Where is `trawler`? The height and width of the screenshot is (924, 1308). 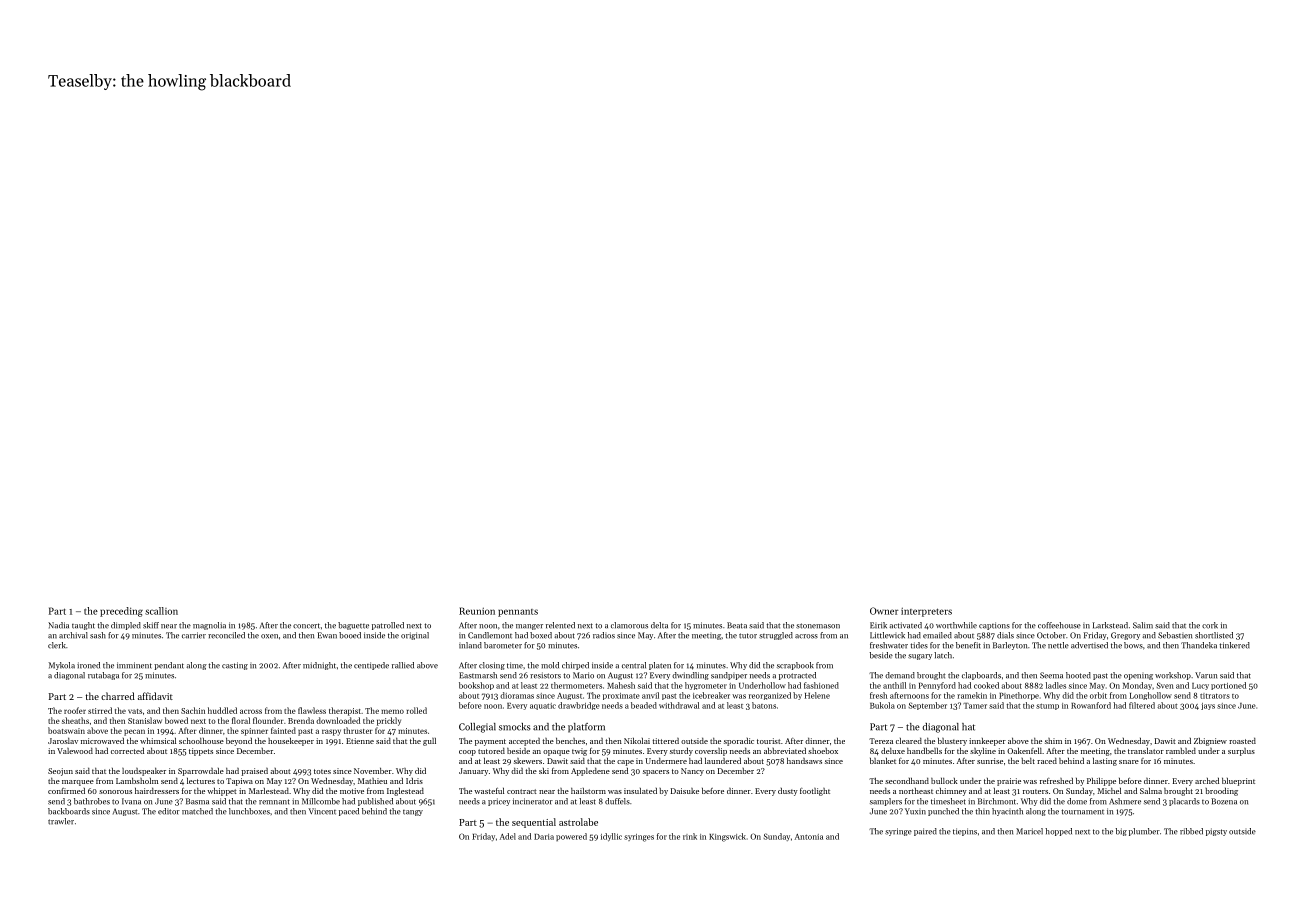 trawler is located at coordinates (61, 821).
